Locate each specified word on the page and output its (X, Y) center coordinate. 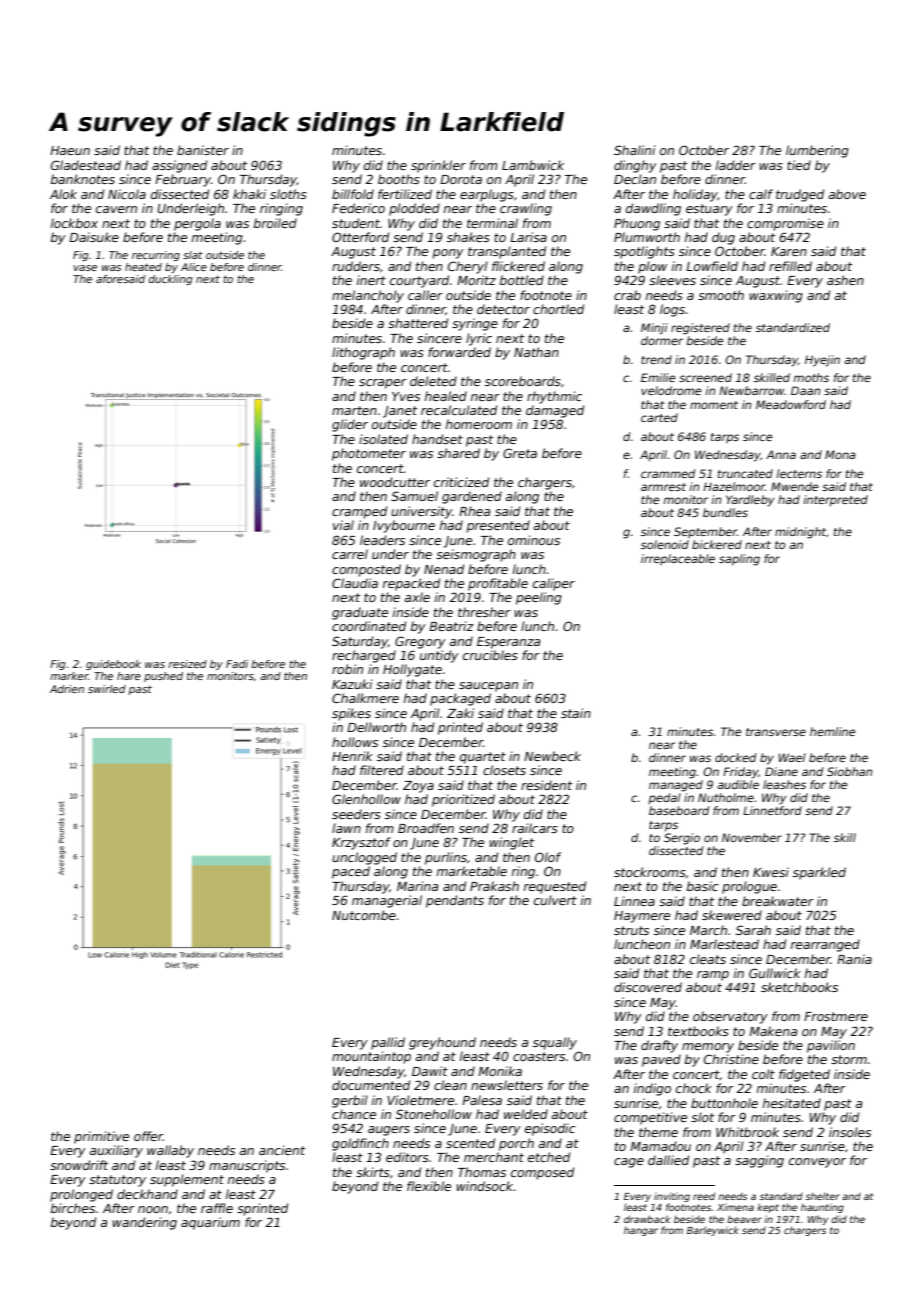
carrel (350, 554)
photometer (369, 454)
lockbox (74, 223)
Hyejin (822, 361)
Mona (840, 454)
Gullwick (775, 973)
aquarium (210, 1223)
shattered (418, 323)
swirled (107, 689)
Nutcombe (364, 915)
